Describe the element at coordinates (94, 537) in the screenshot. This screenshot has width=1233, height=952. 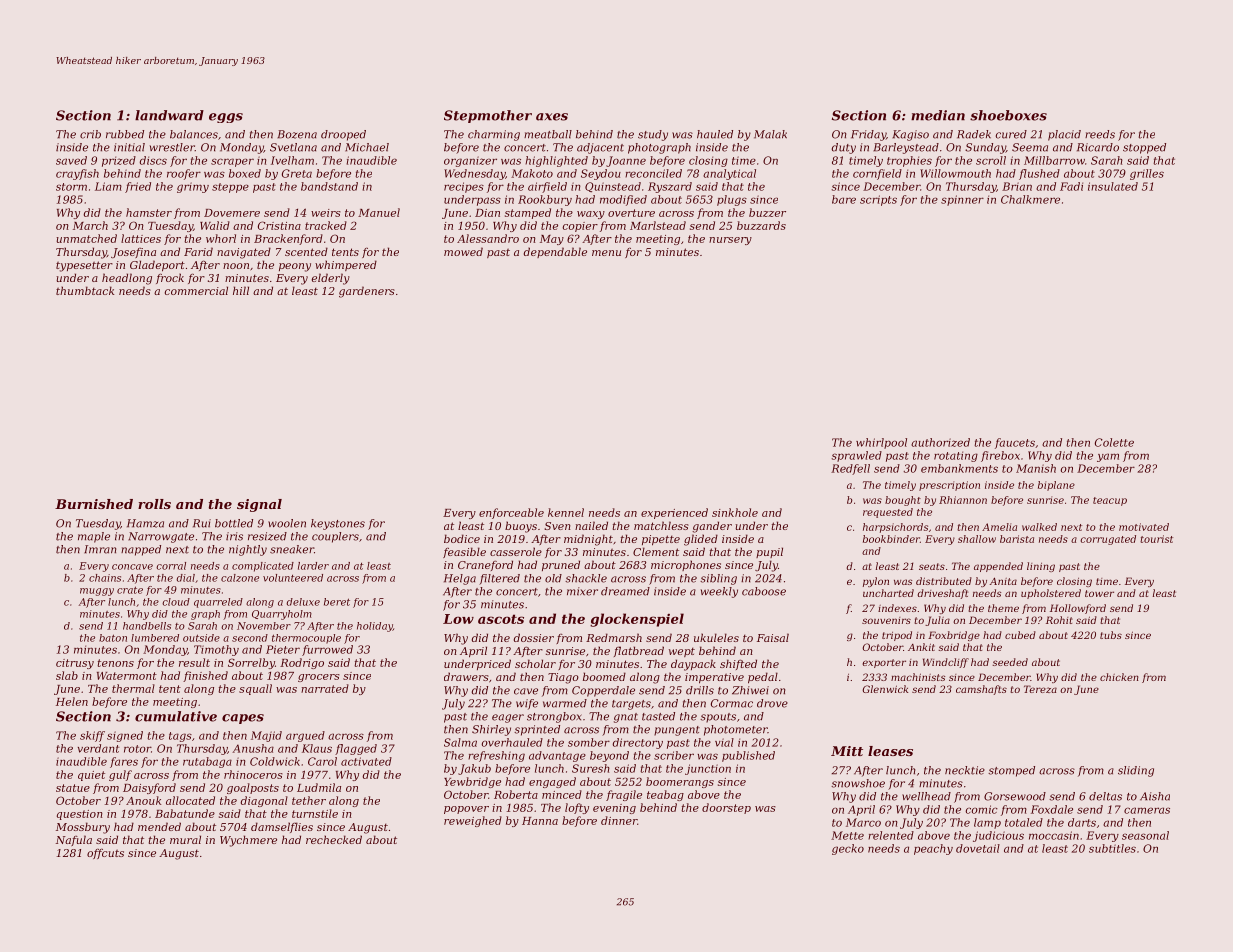
I see `maple` at that location.
